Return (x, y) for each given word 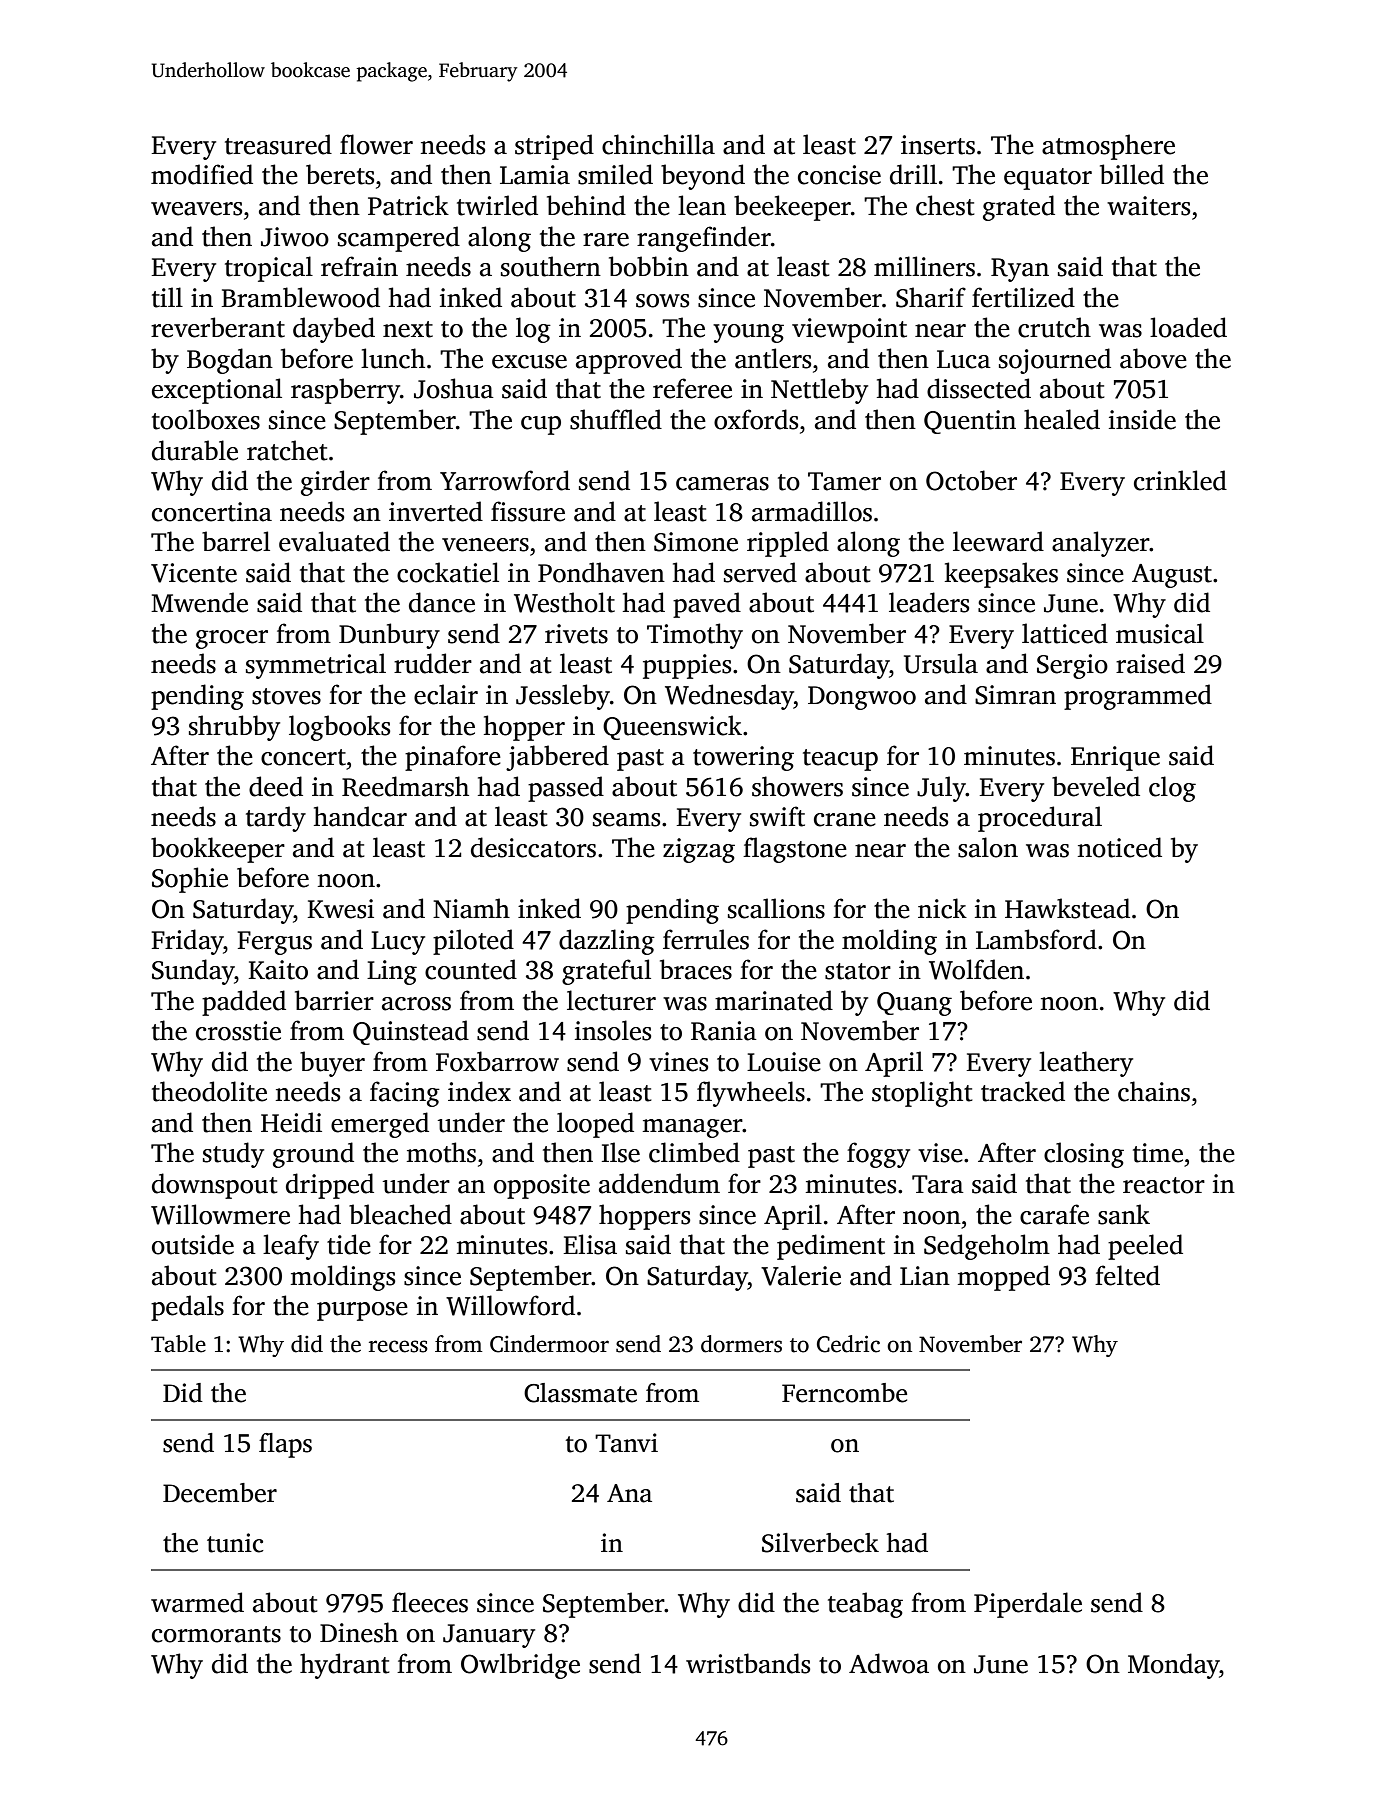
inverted (436, 511)
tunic (235, 1543)
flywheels (751, 1094)
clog (1172, 789)
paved (707, 605)
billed (1132, 174)
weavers (196, 209)
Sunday (193, 972)
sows (662, 301)
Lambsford (1036, 939)
